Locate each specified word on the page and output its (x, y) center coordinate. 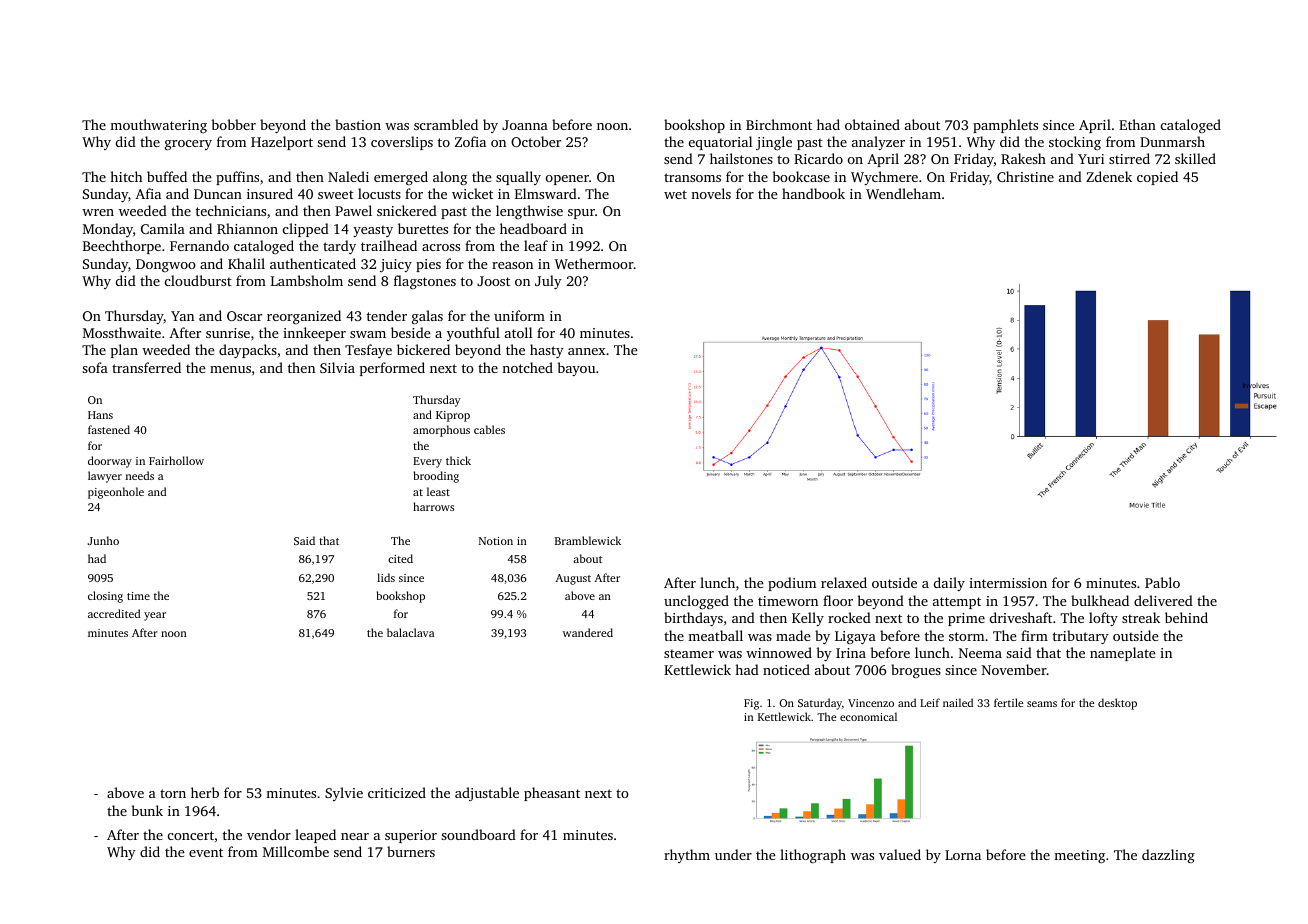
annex (587, 351)
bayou (576, 369)
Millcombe (296, 851)
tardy (339, 247)
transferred (146, 367)
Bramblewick (588, 540)
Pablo (1162, 582)
